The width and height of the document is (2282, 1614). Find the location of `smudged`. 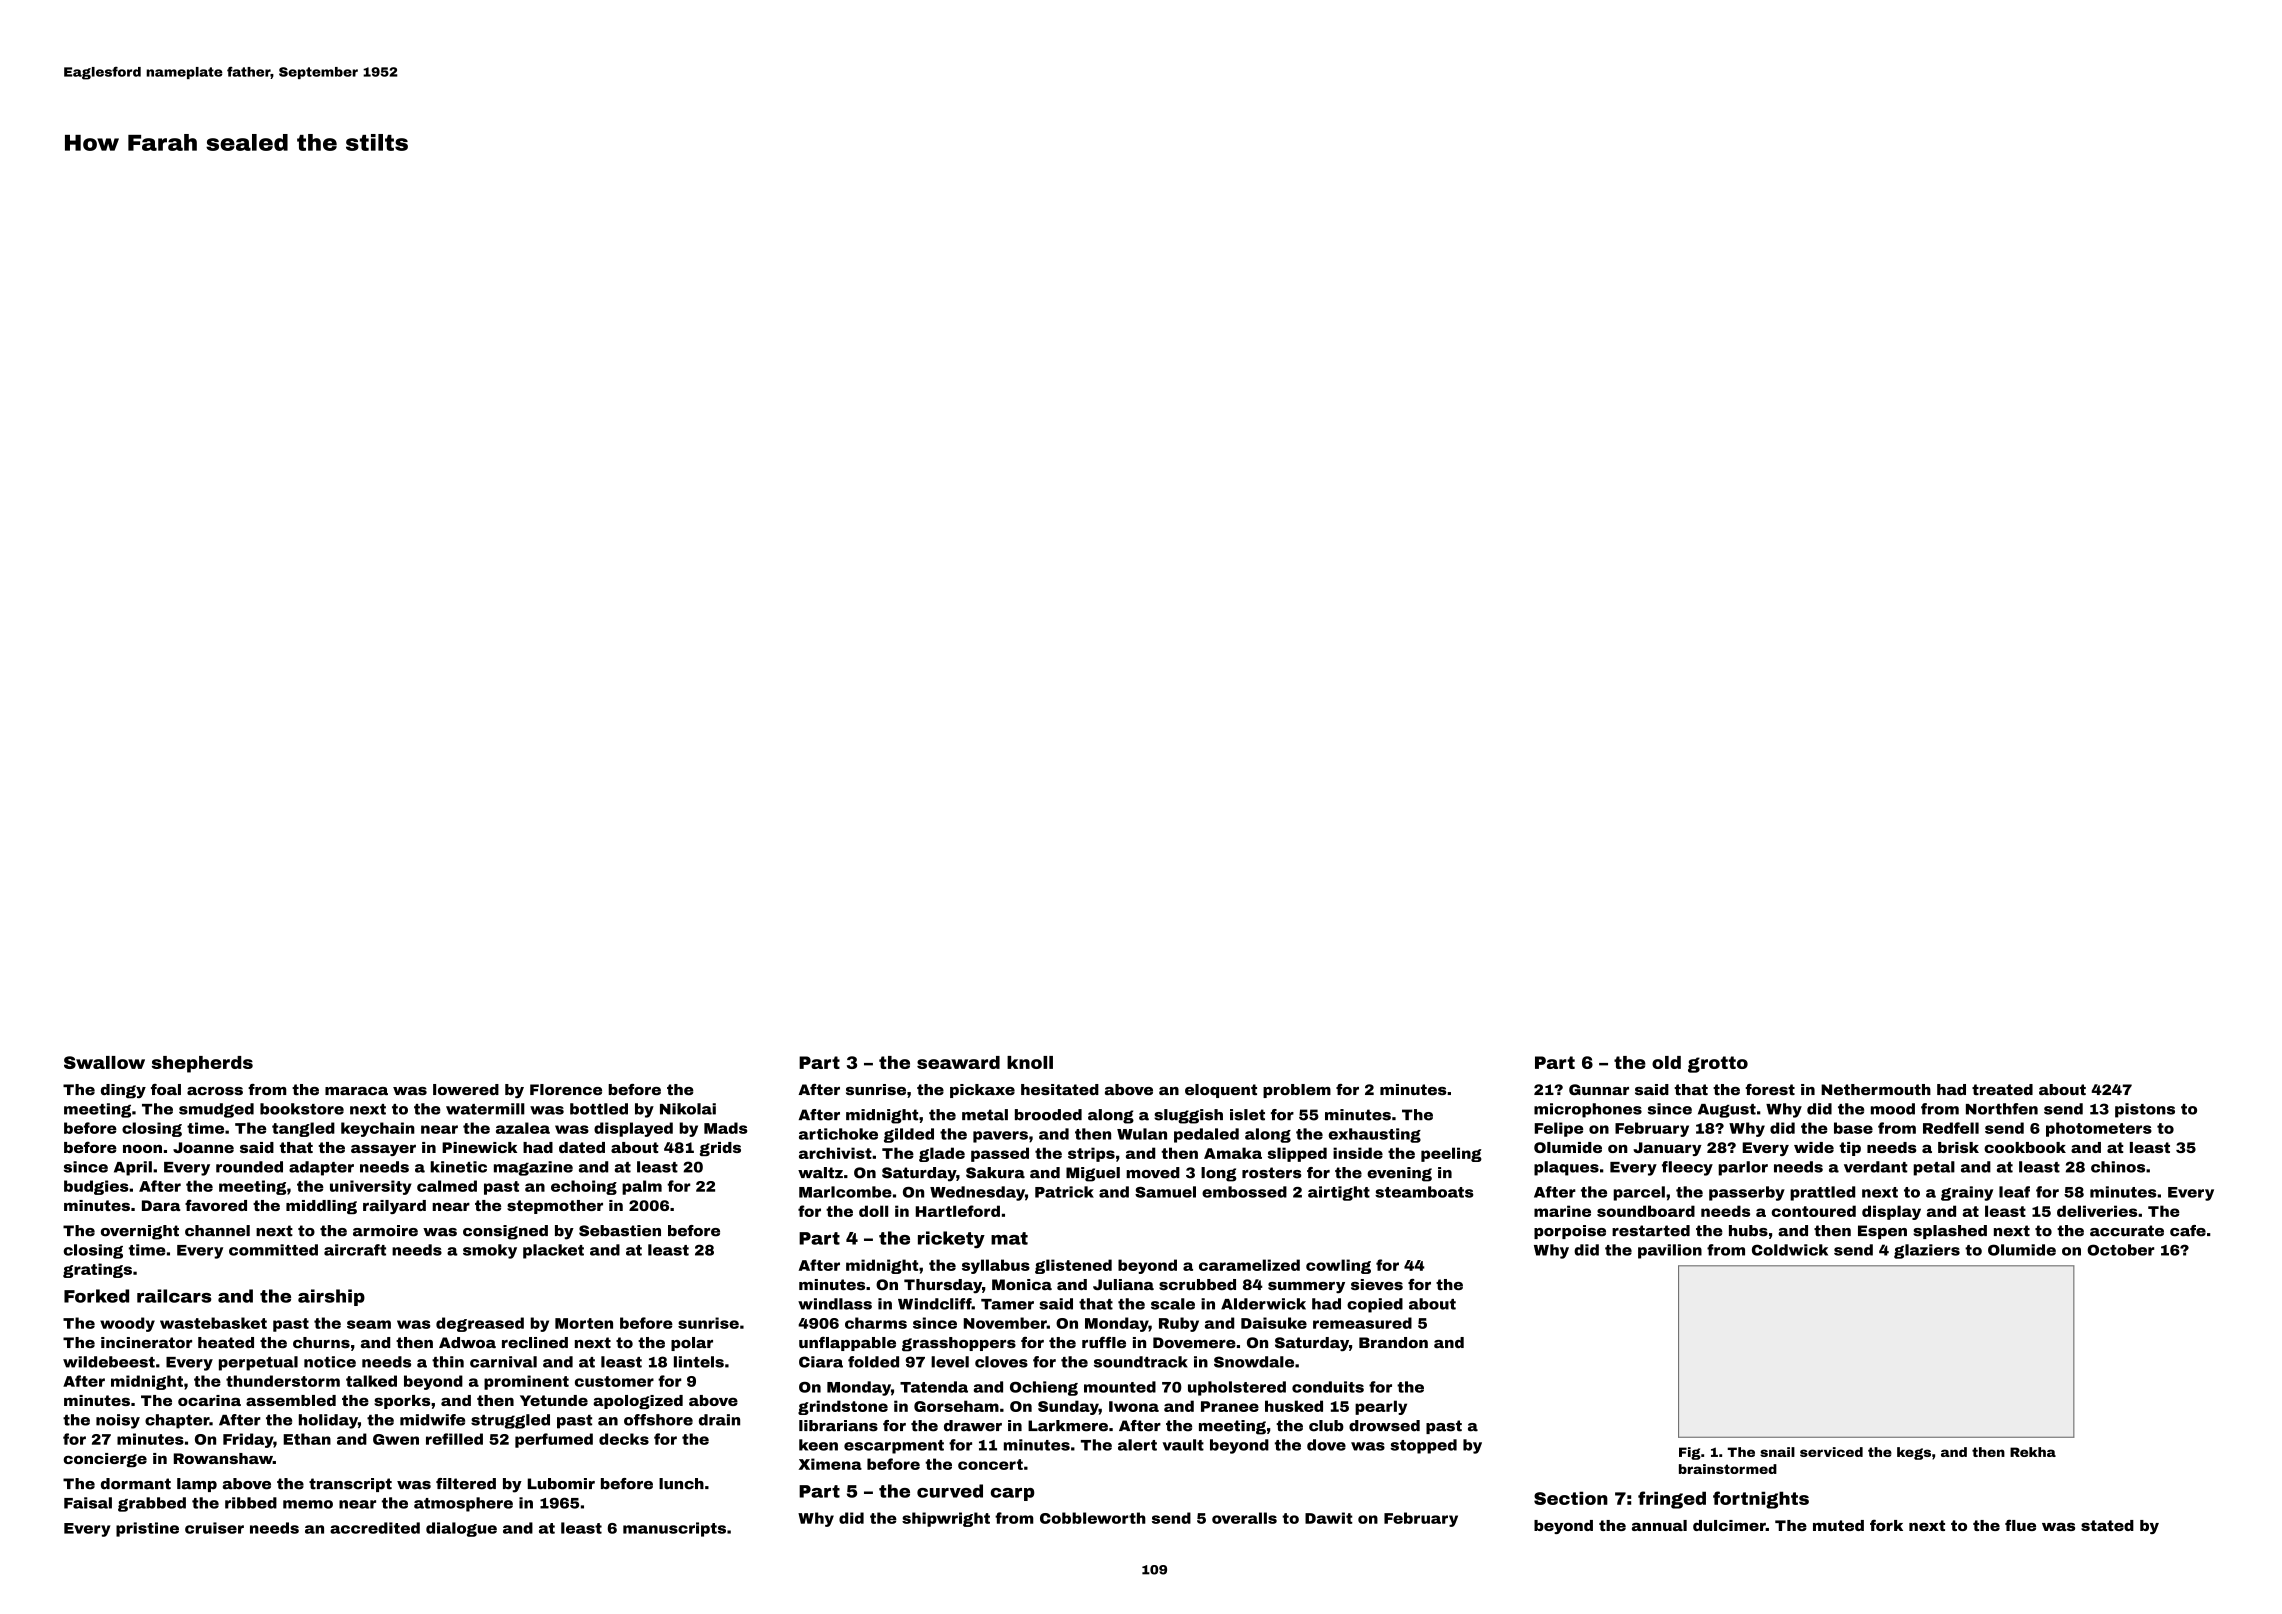

smudged is located at coordinates (216, 1110).
